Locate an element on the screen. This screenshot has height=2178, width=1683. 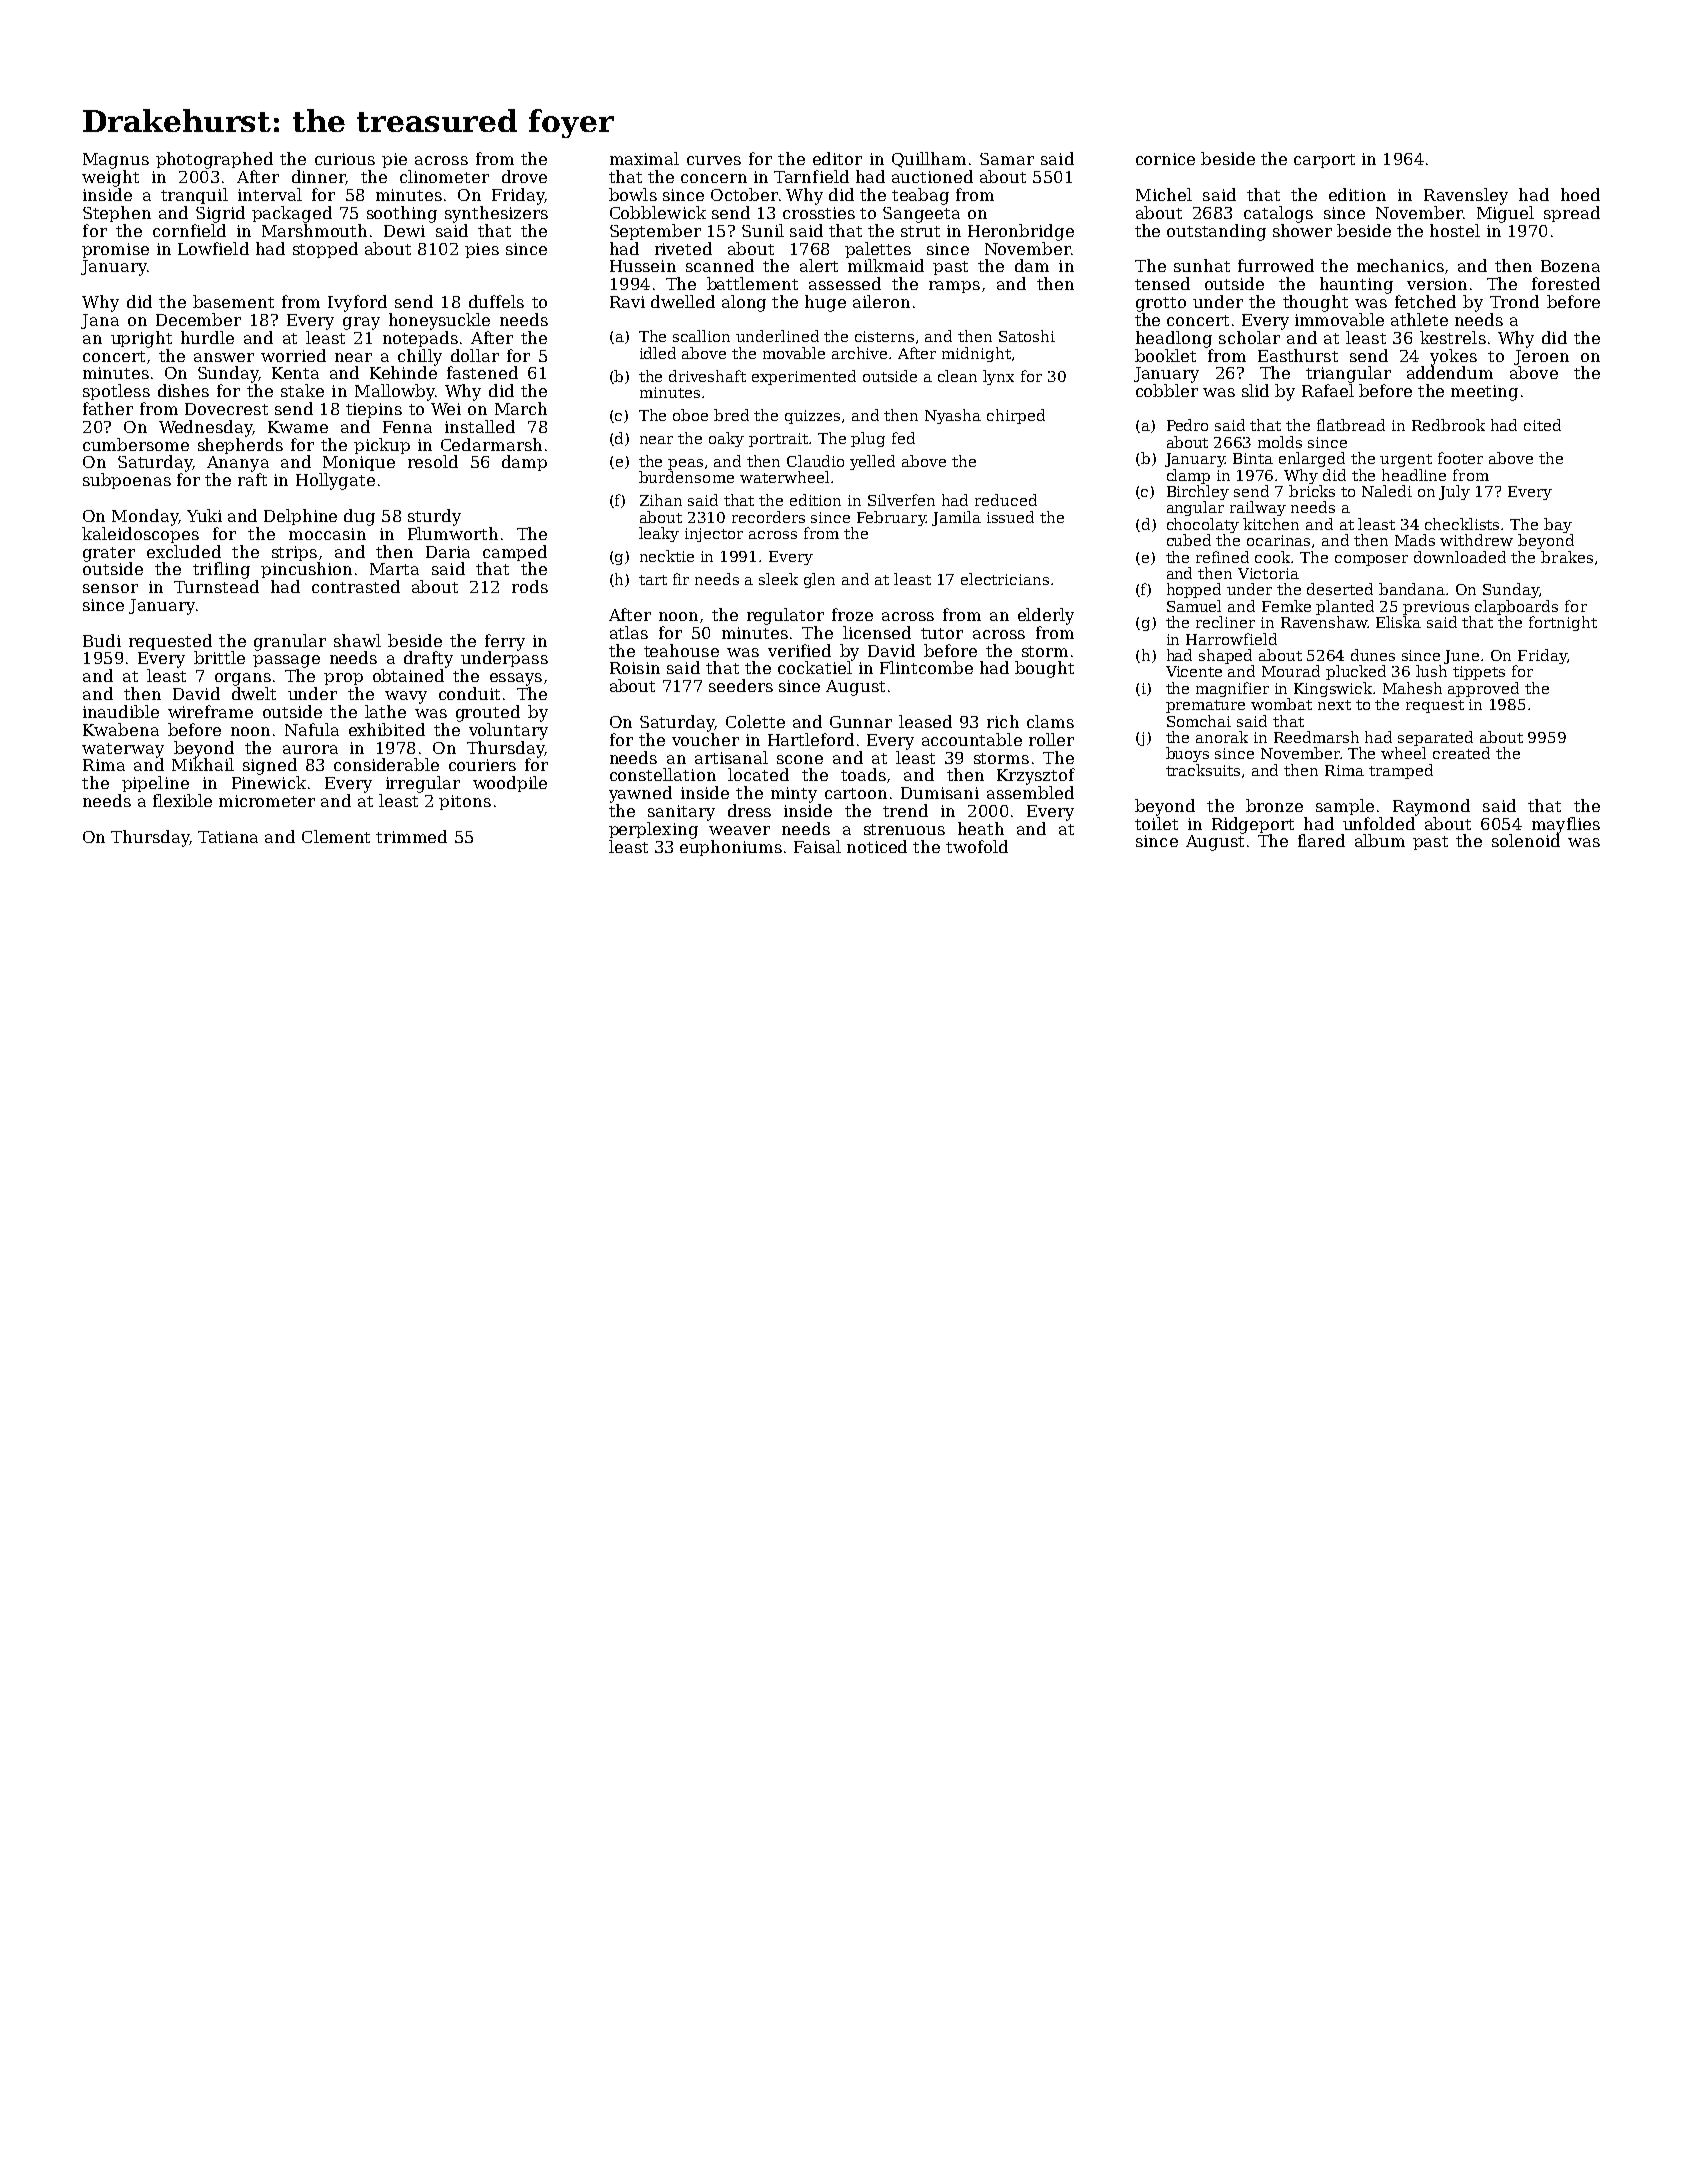
Jana is located at coordinates (100, 321).
